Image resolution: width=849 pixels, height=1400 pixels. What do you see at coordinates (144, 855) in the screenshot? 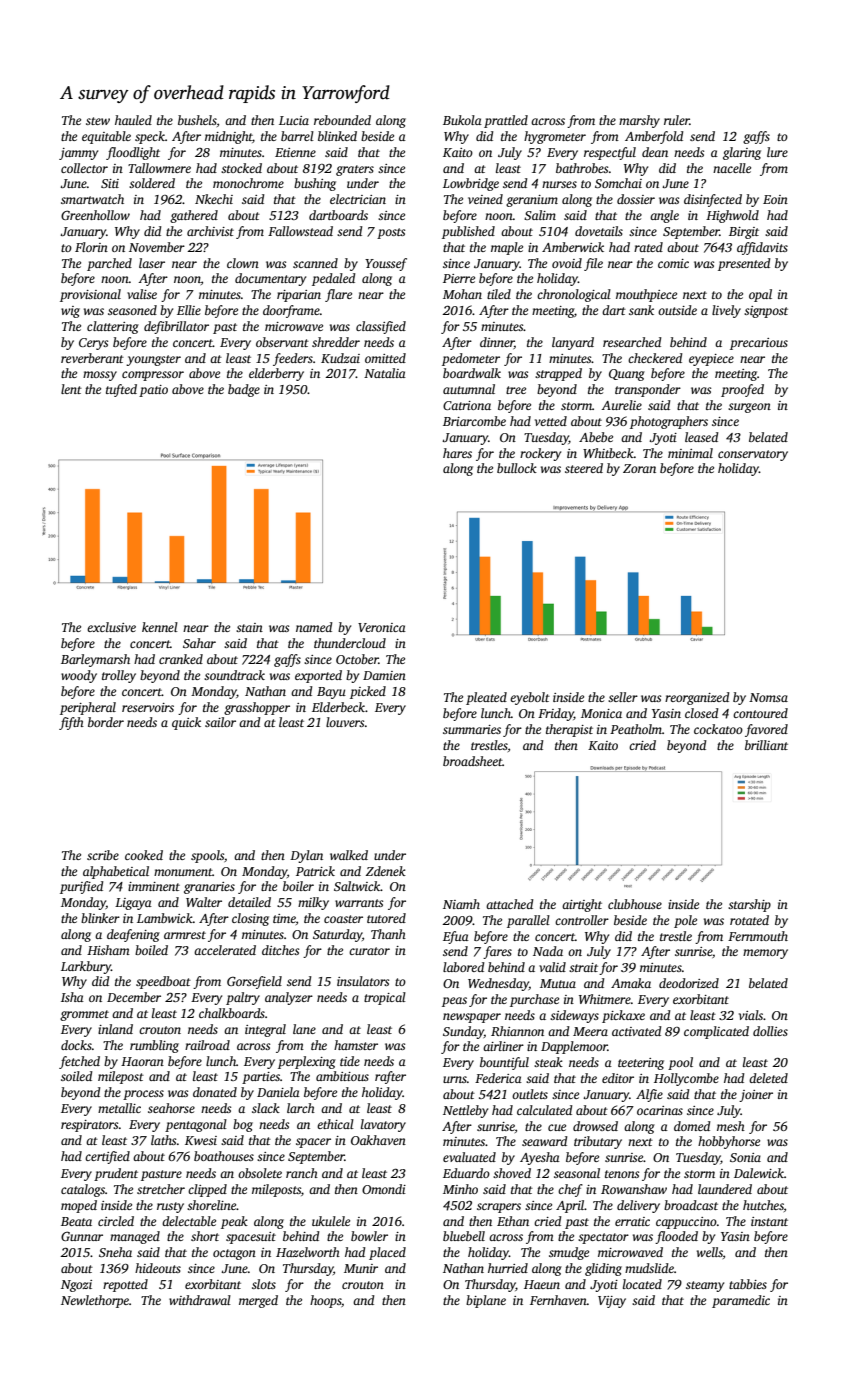
I see `cooked` at bounding box center [144, 855].
